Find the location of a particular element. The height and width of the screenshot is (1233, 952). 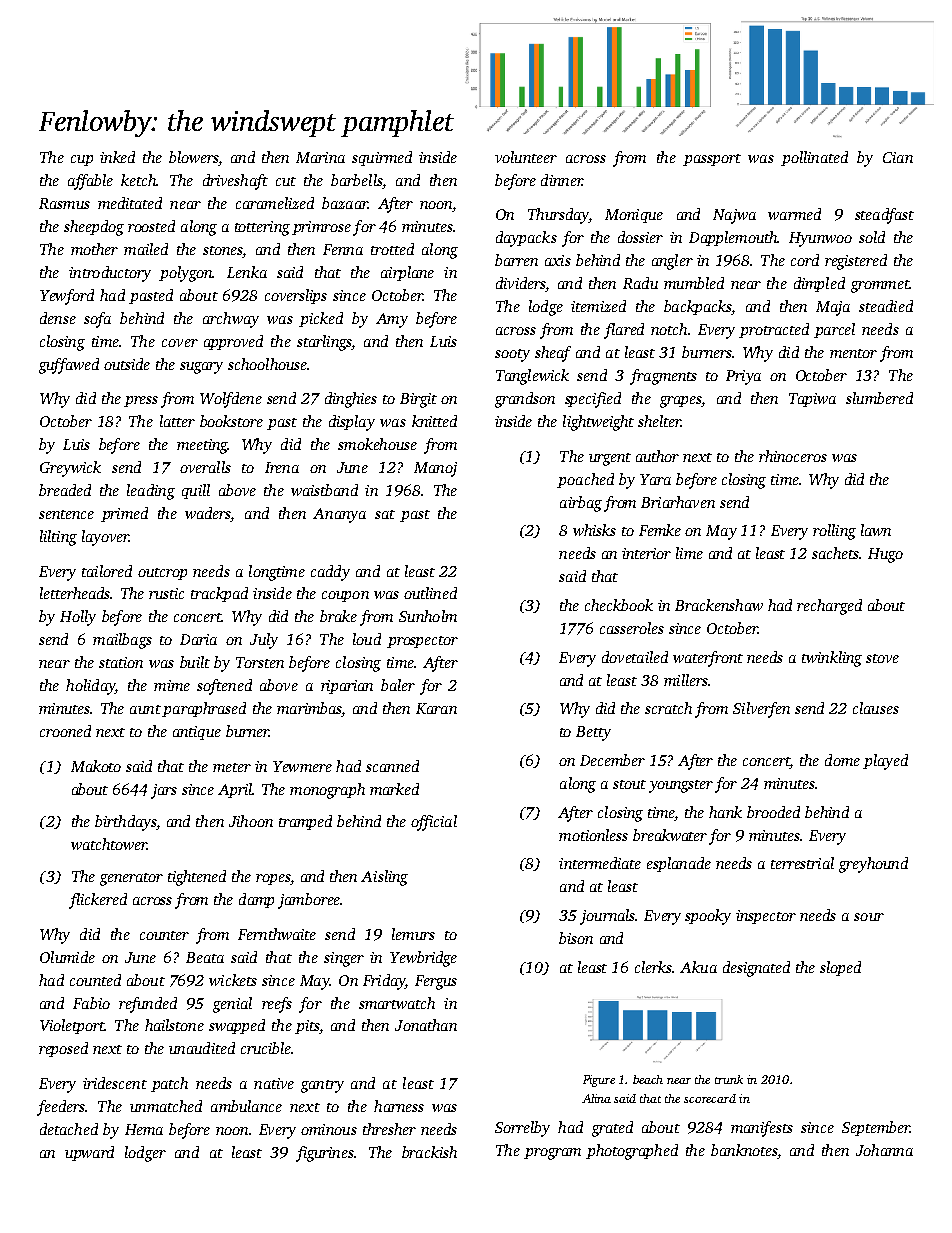

mailbags is located at coordinates (122, 641).
